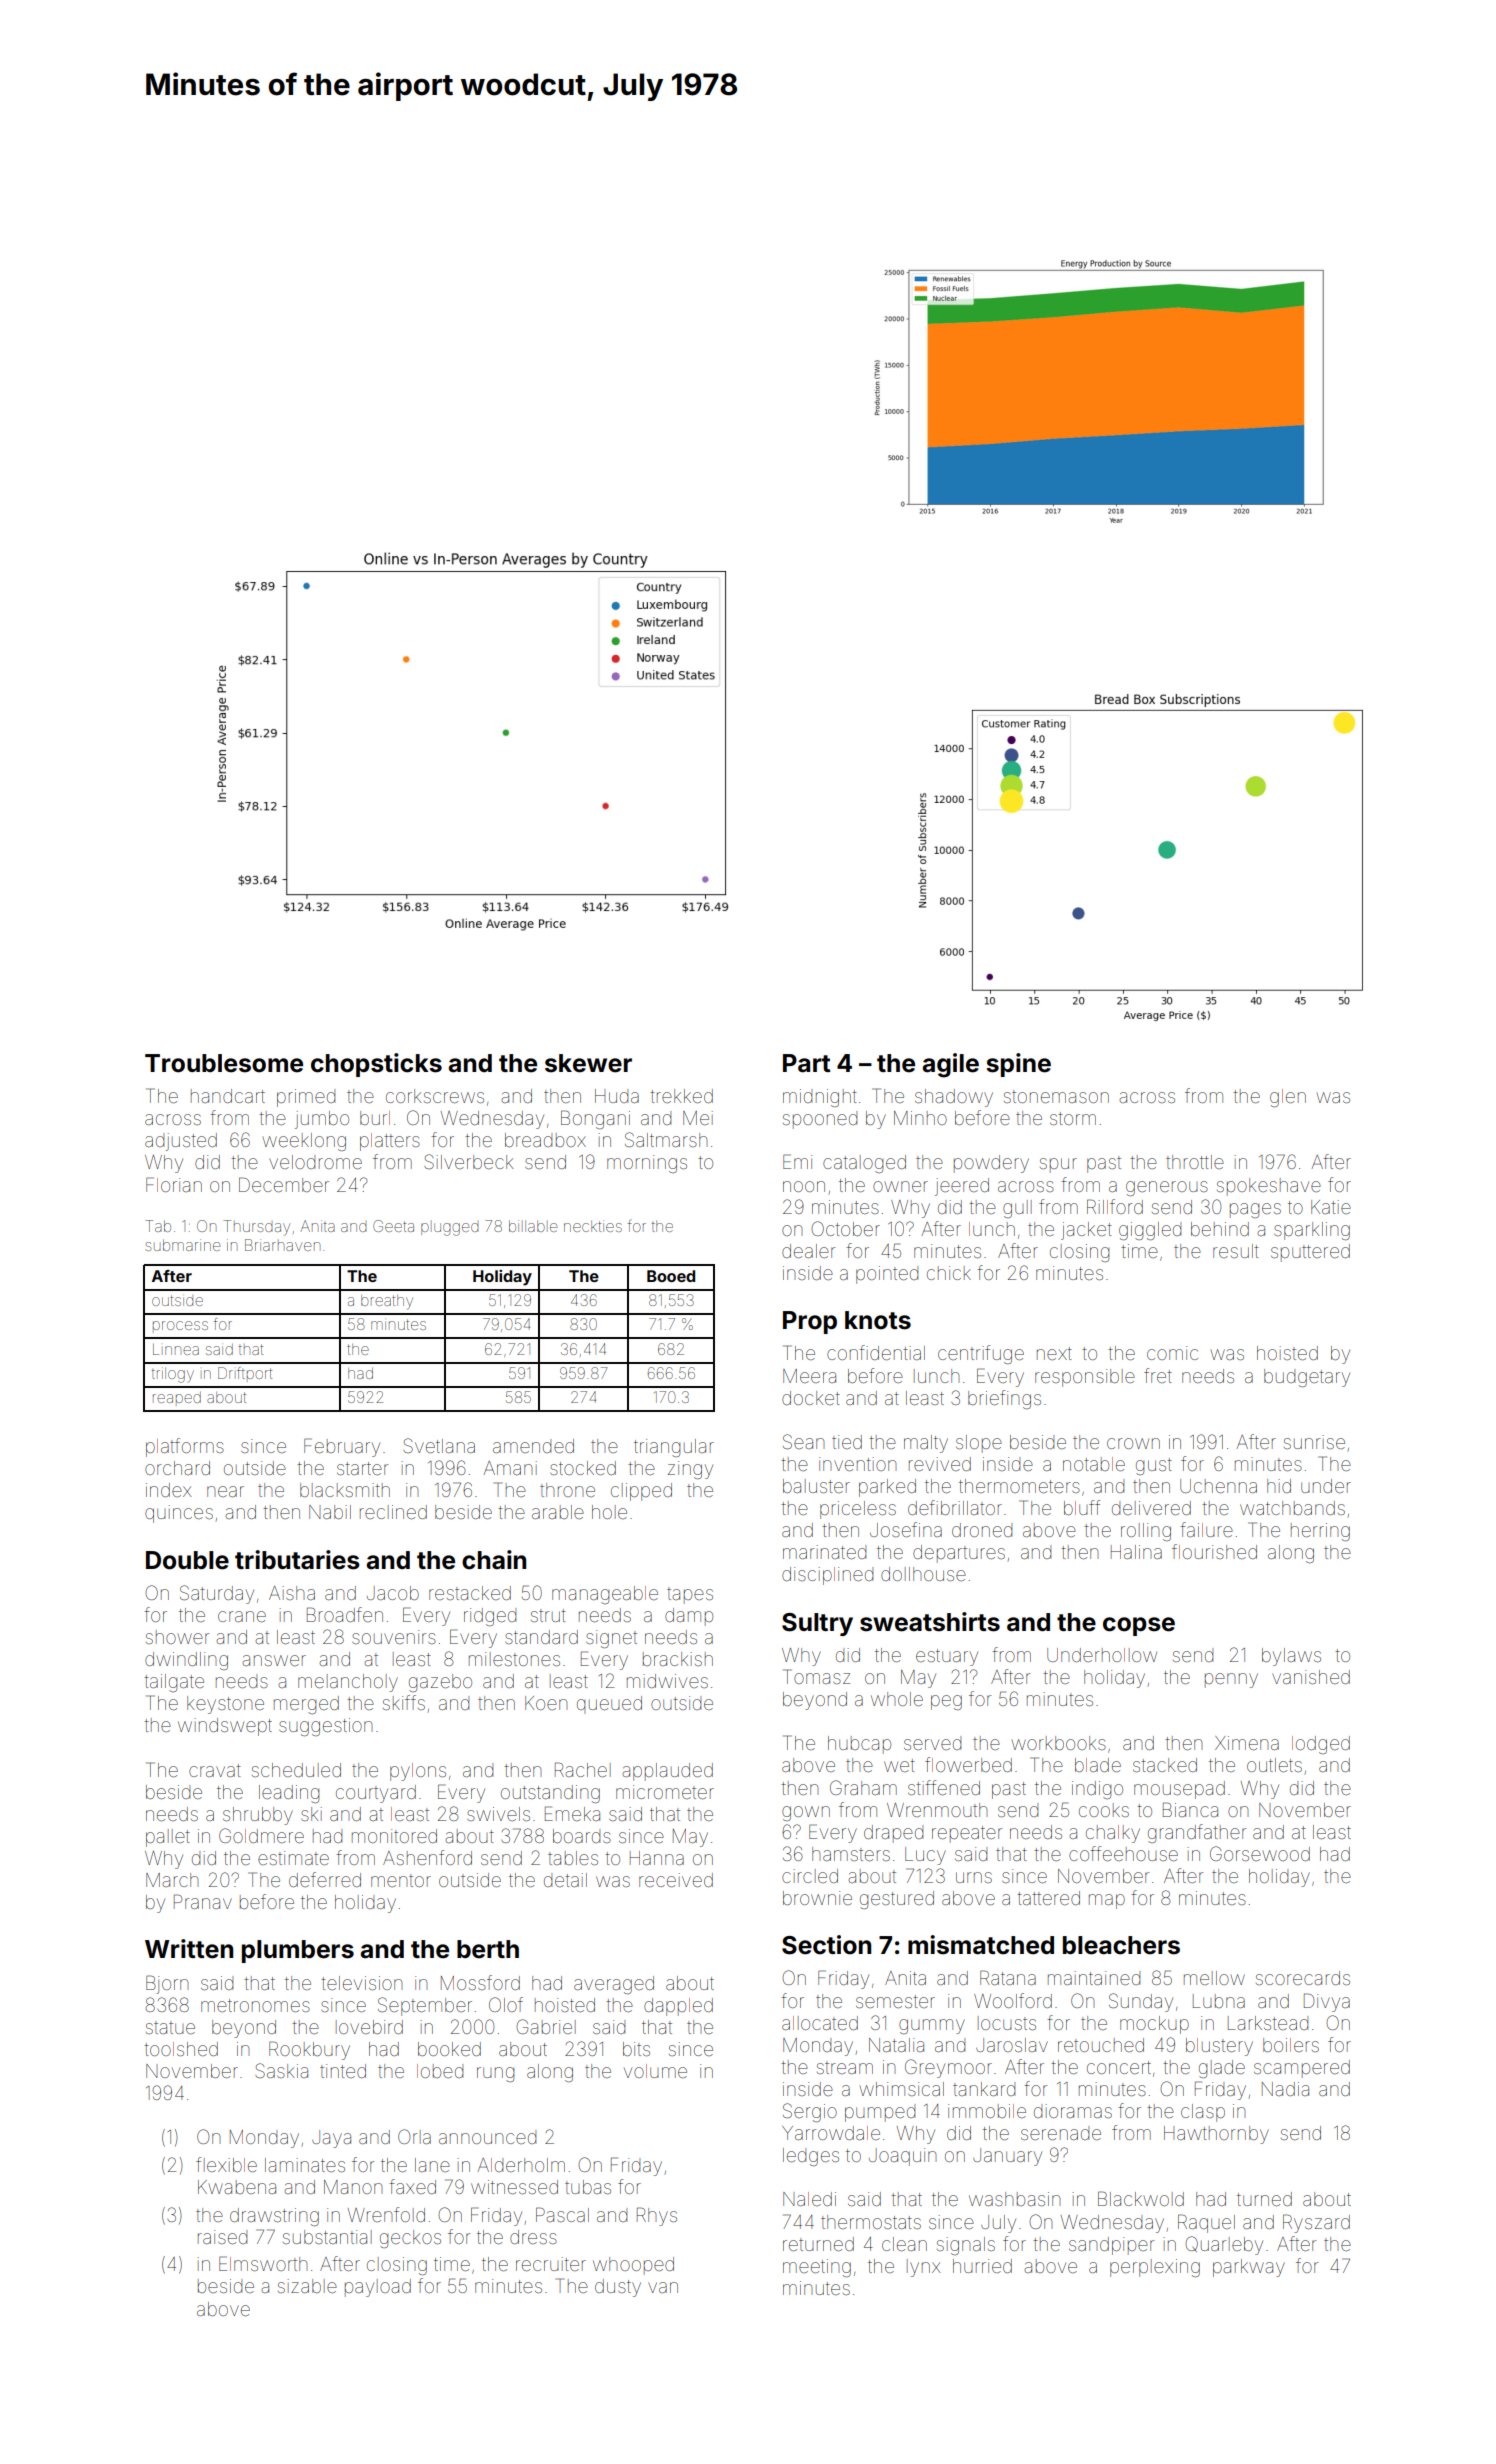 The image size is (1496, 2464). I want to click on corkscrews, so click(435, 1096).
